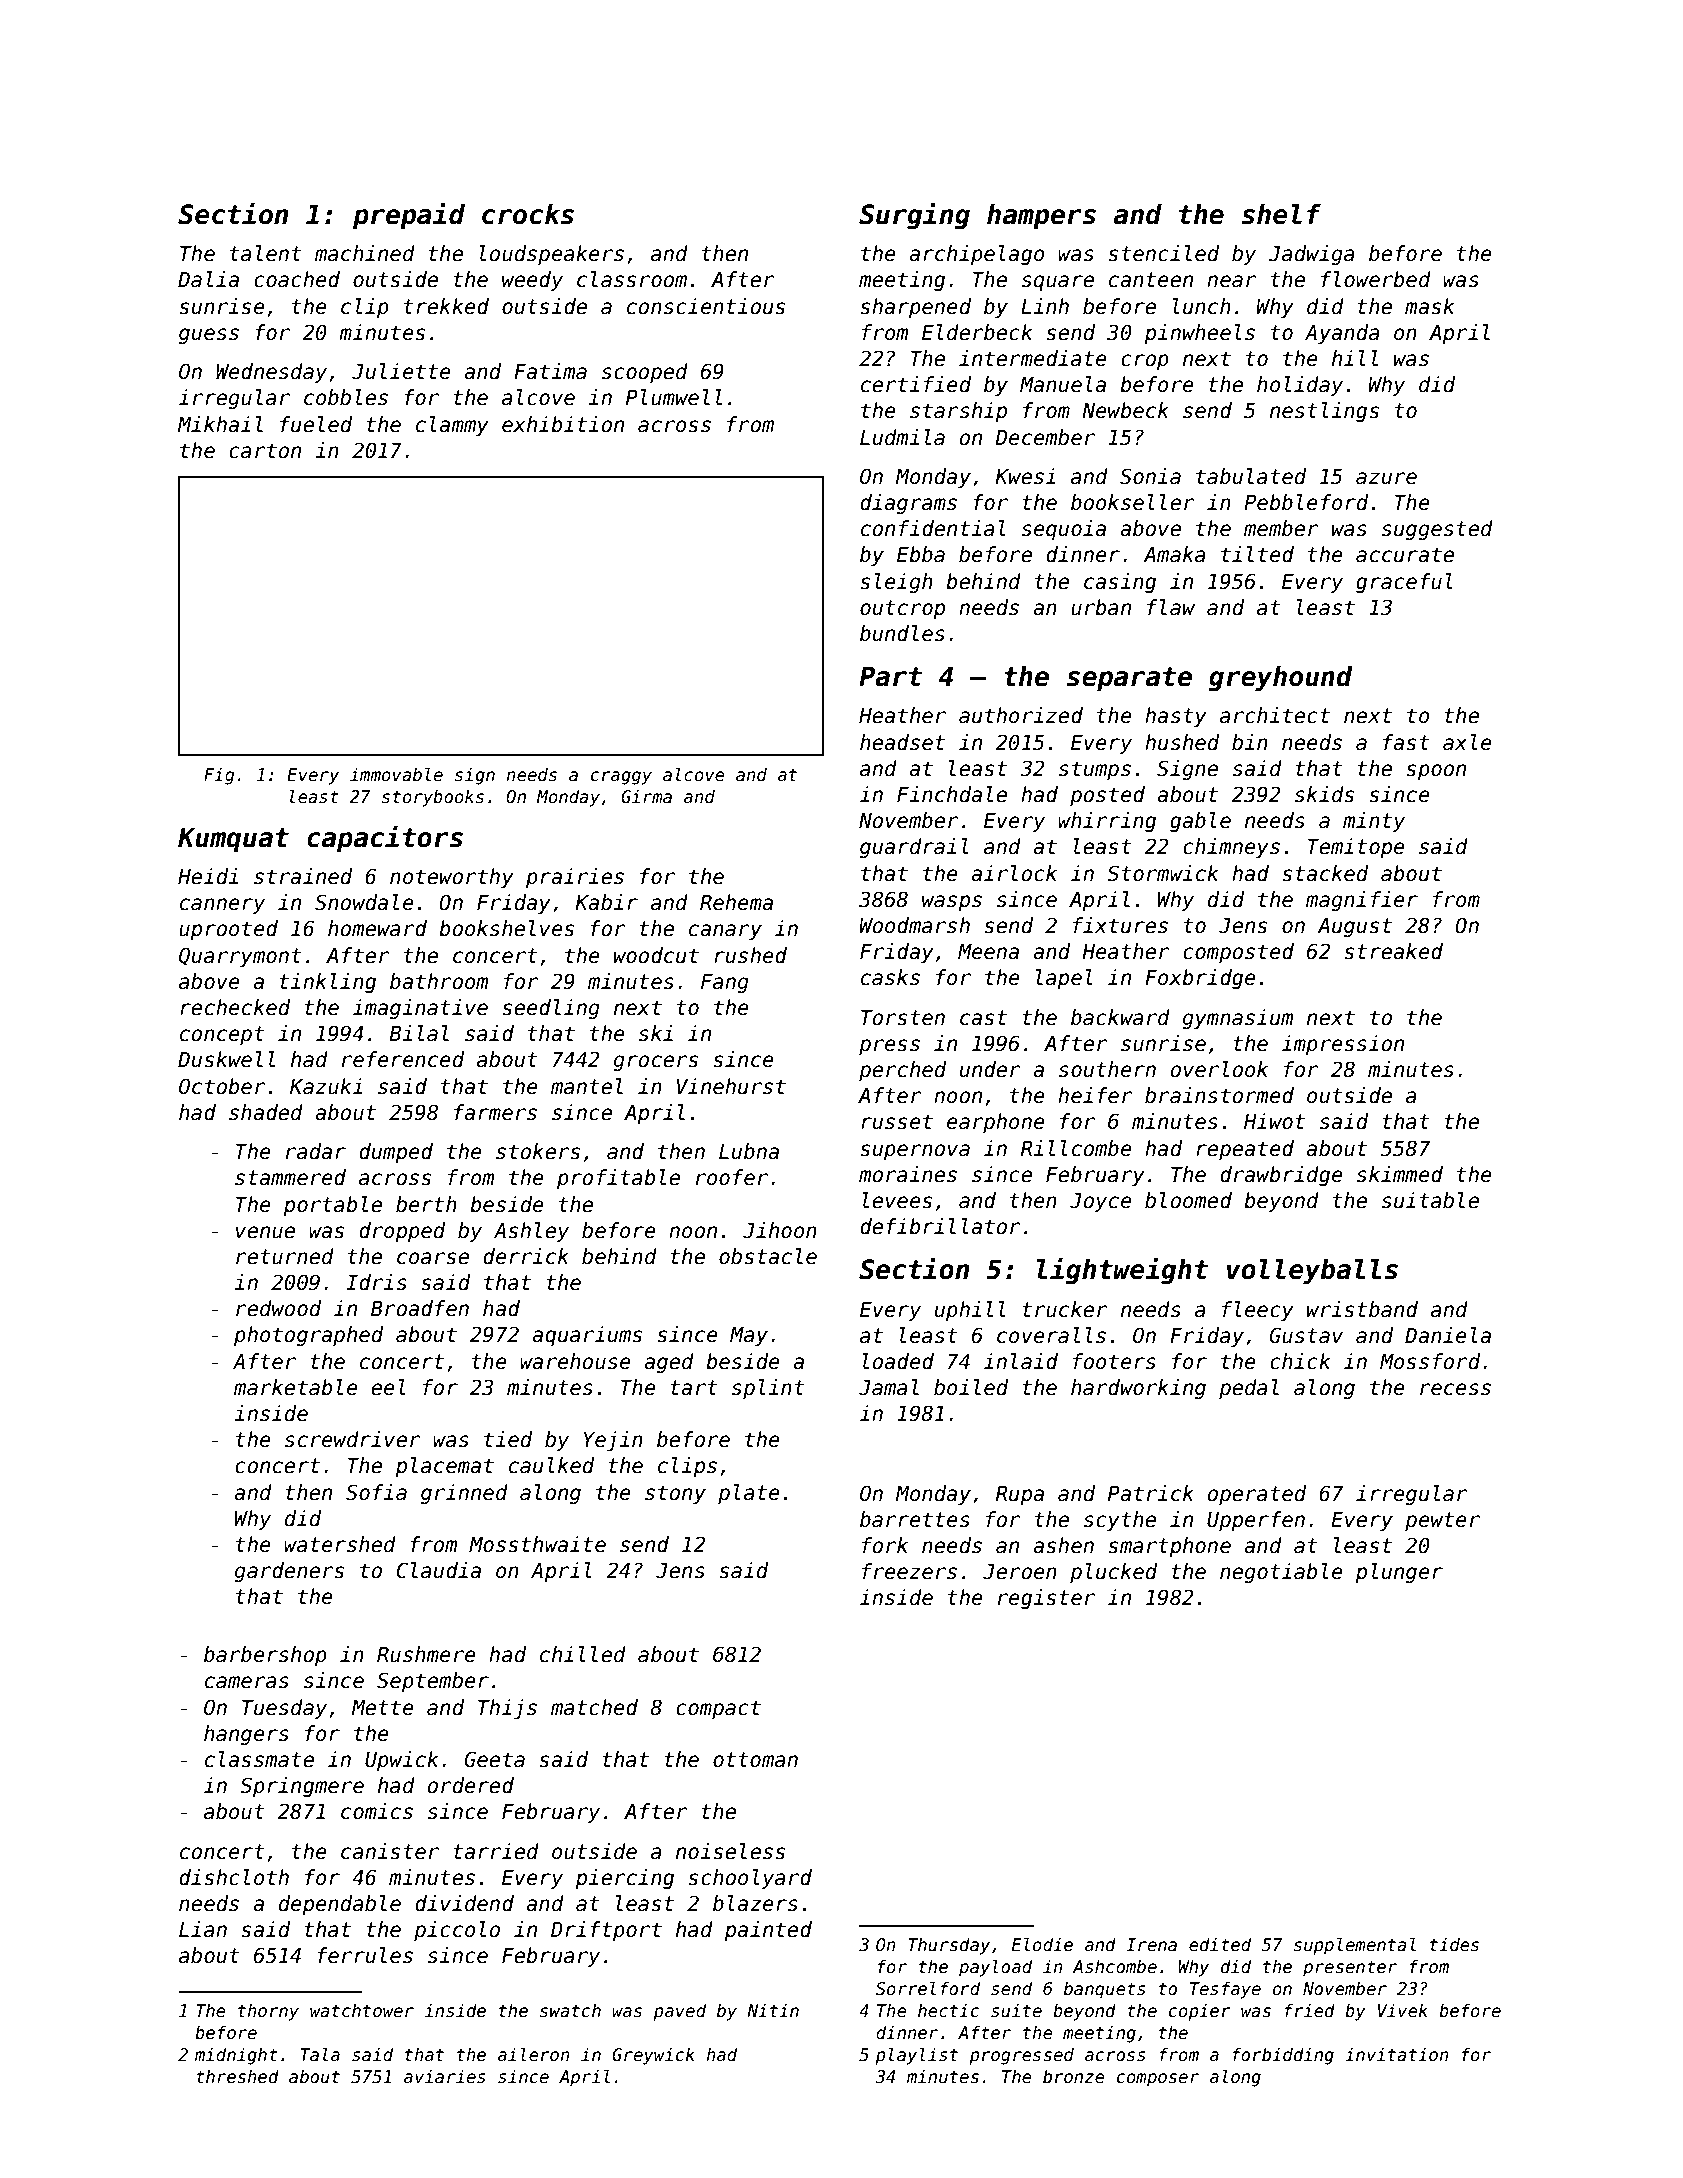 The height and width of the screenshot is (2178, 1683). I want to click on tarried, so click(496, 1851).
